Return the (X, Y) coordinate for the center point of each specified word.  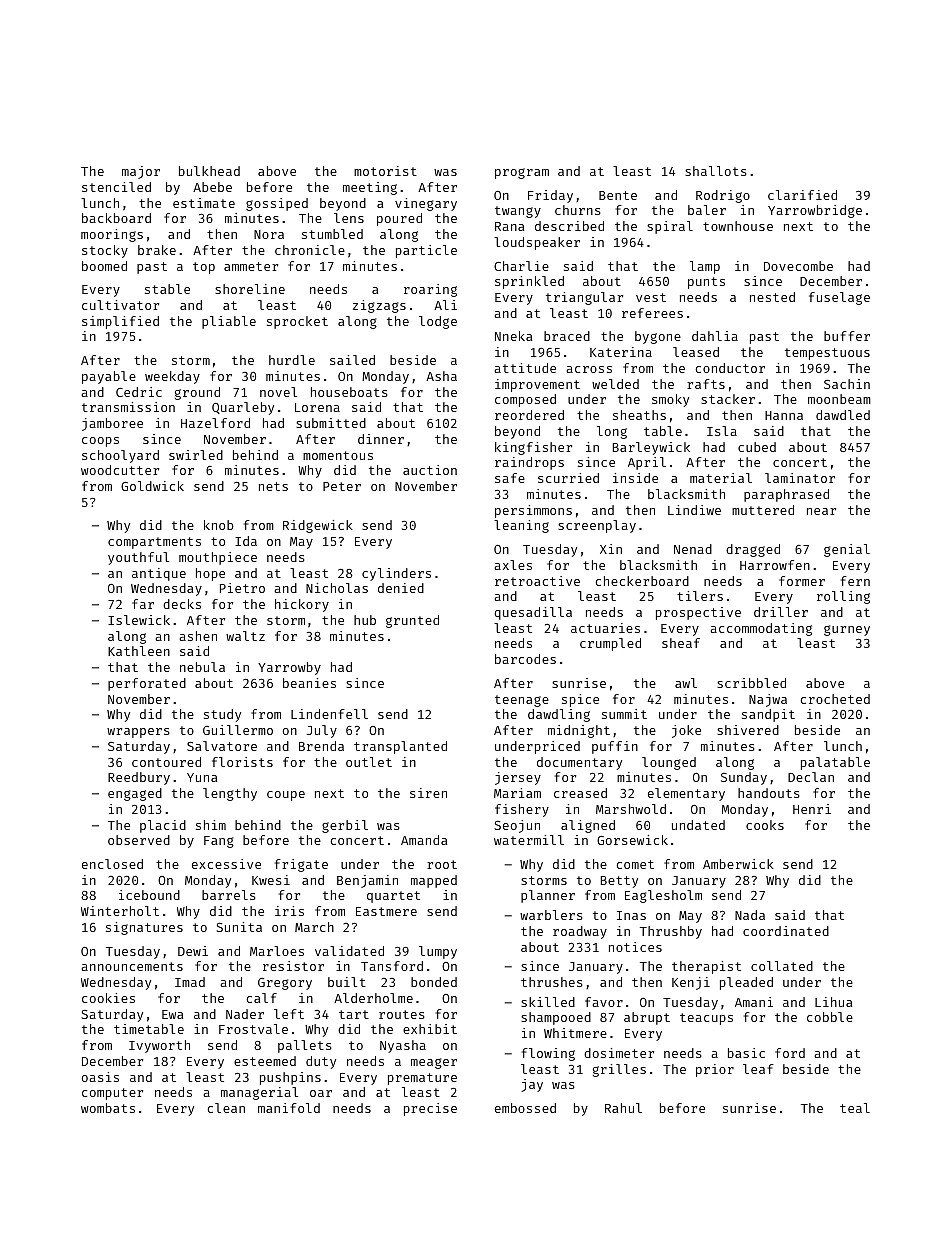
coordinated (786, 931)
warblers (551, 915)
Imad (190, 982)
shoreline (250, 289)
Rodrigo (723, 196)
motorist (385, 171)
